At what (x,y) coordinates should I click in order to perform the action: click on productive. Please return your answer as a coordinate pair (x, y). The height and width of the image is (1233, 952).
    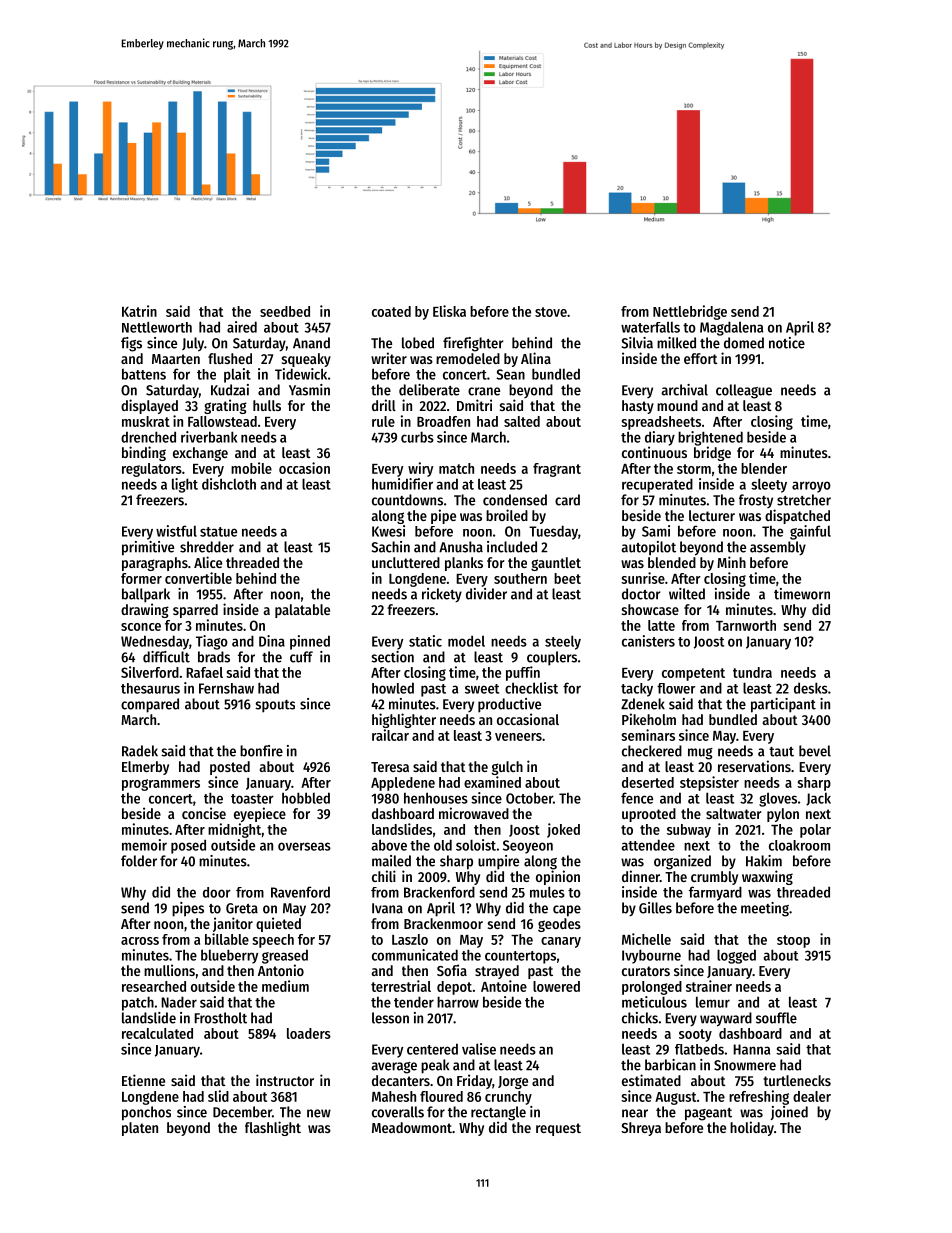
    Looking at the image, I should click on (509, 705).
